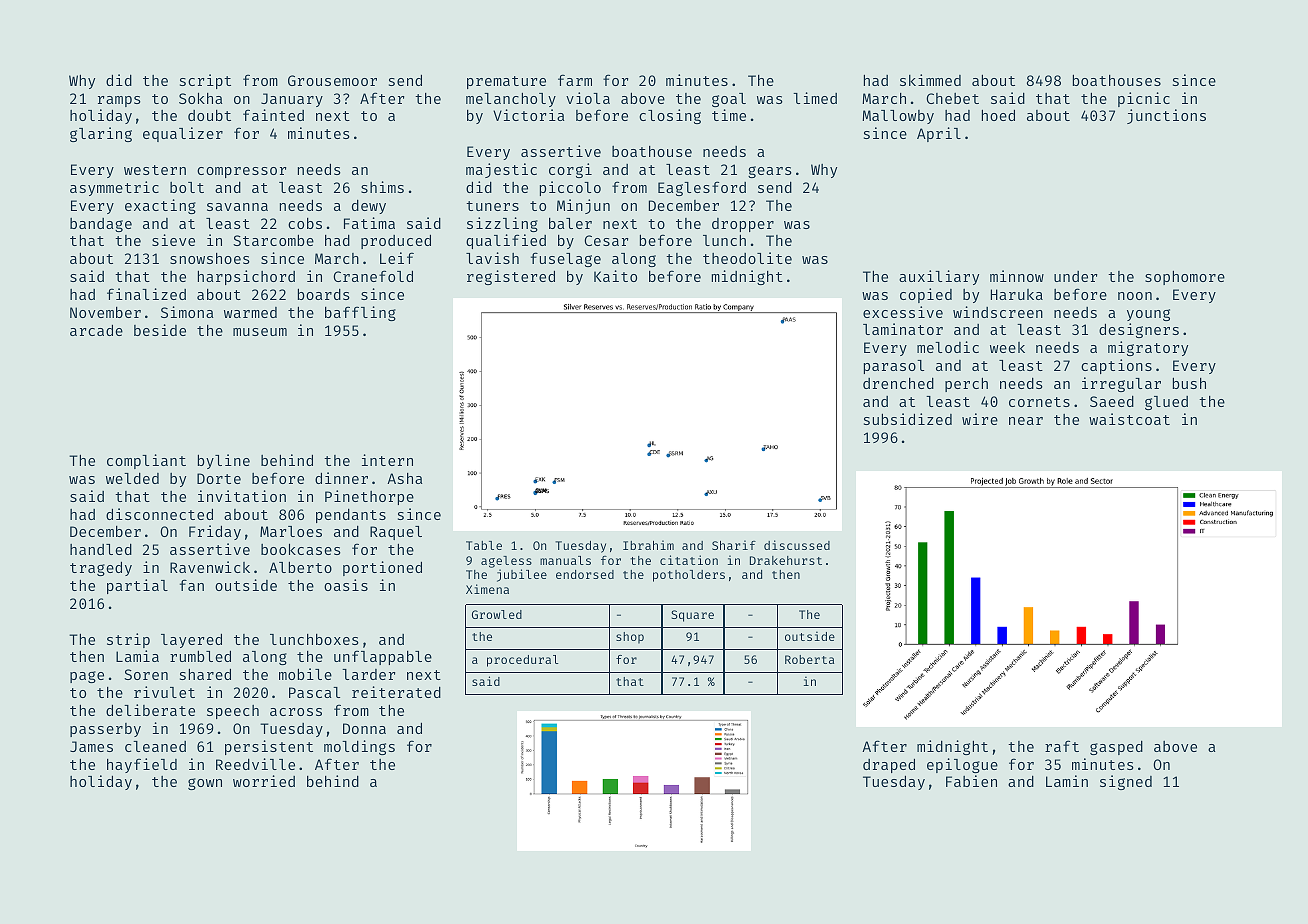 The width and height of the image is (1308, 924). What do you see at coordinates (998, 115) in the image?
I see `hoed` at bounding box center [998, 115].
